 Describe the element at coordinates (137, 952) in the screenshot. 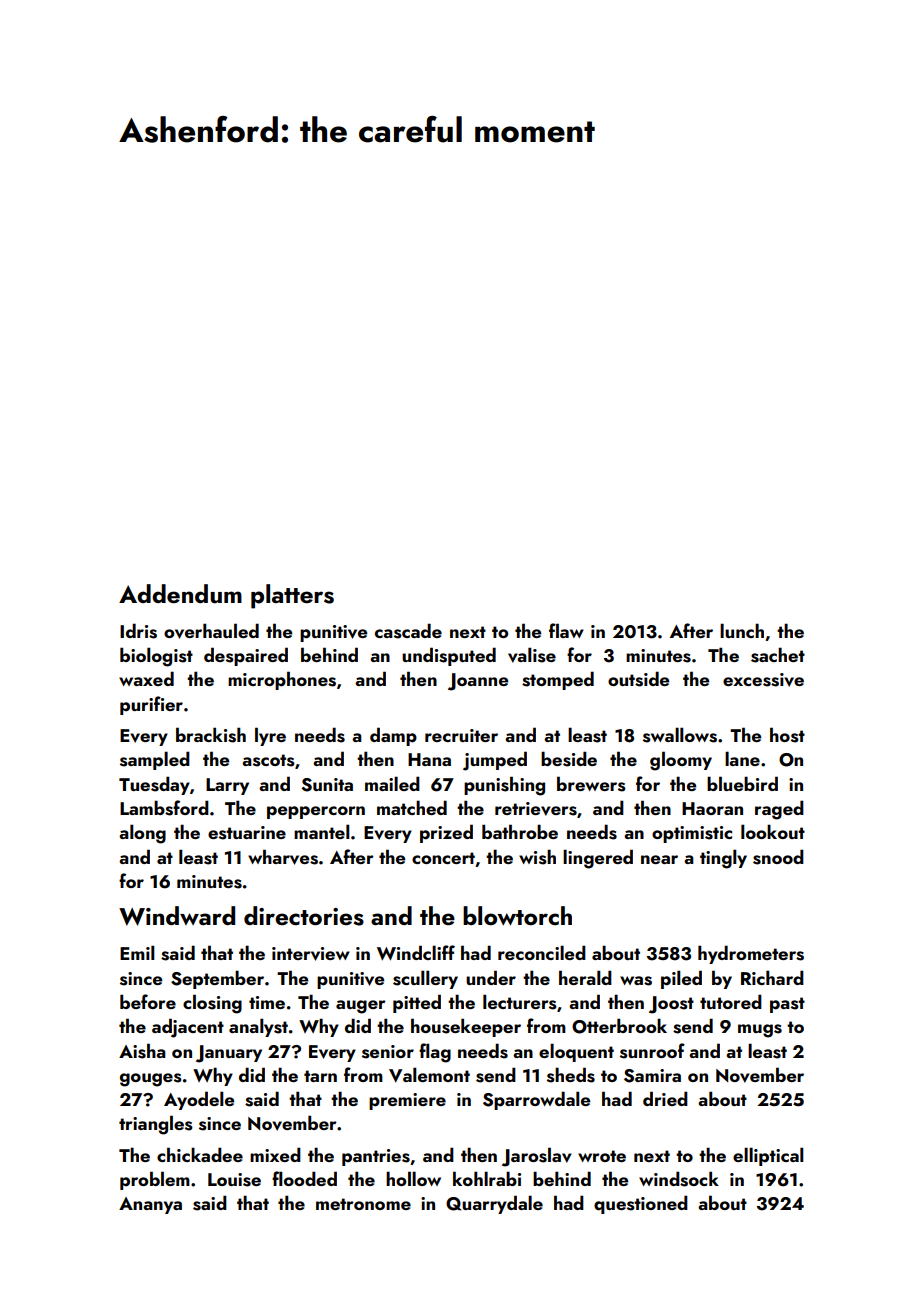

I see `Emil` at that location.
